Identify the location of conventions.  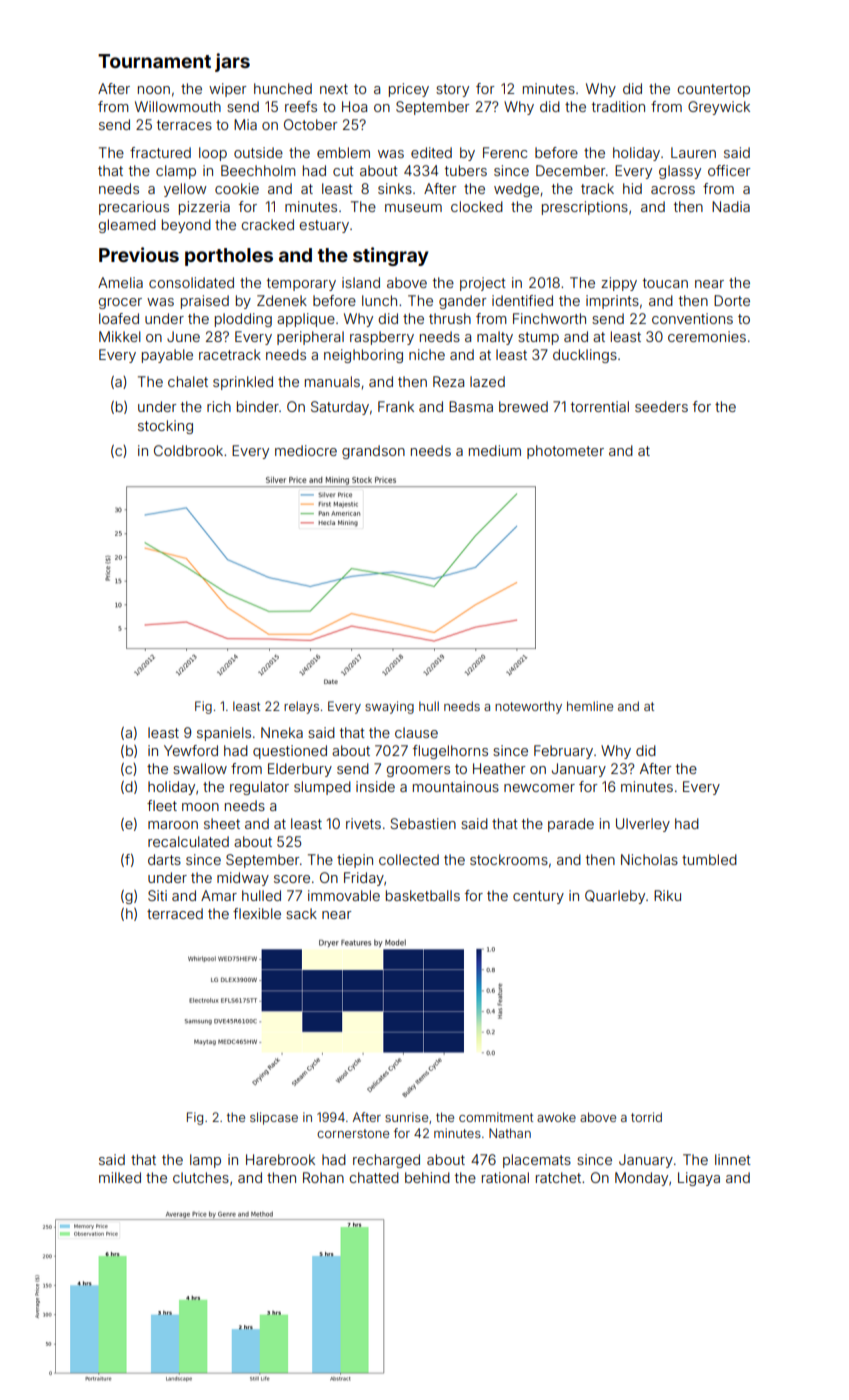
(692, 318).
